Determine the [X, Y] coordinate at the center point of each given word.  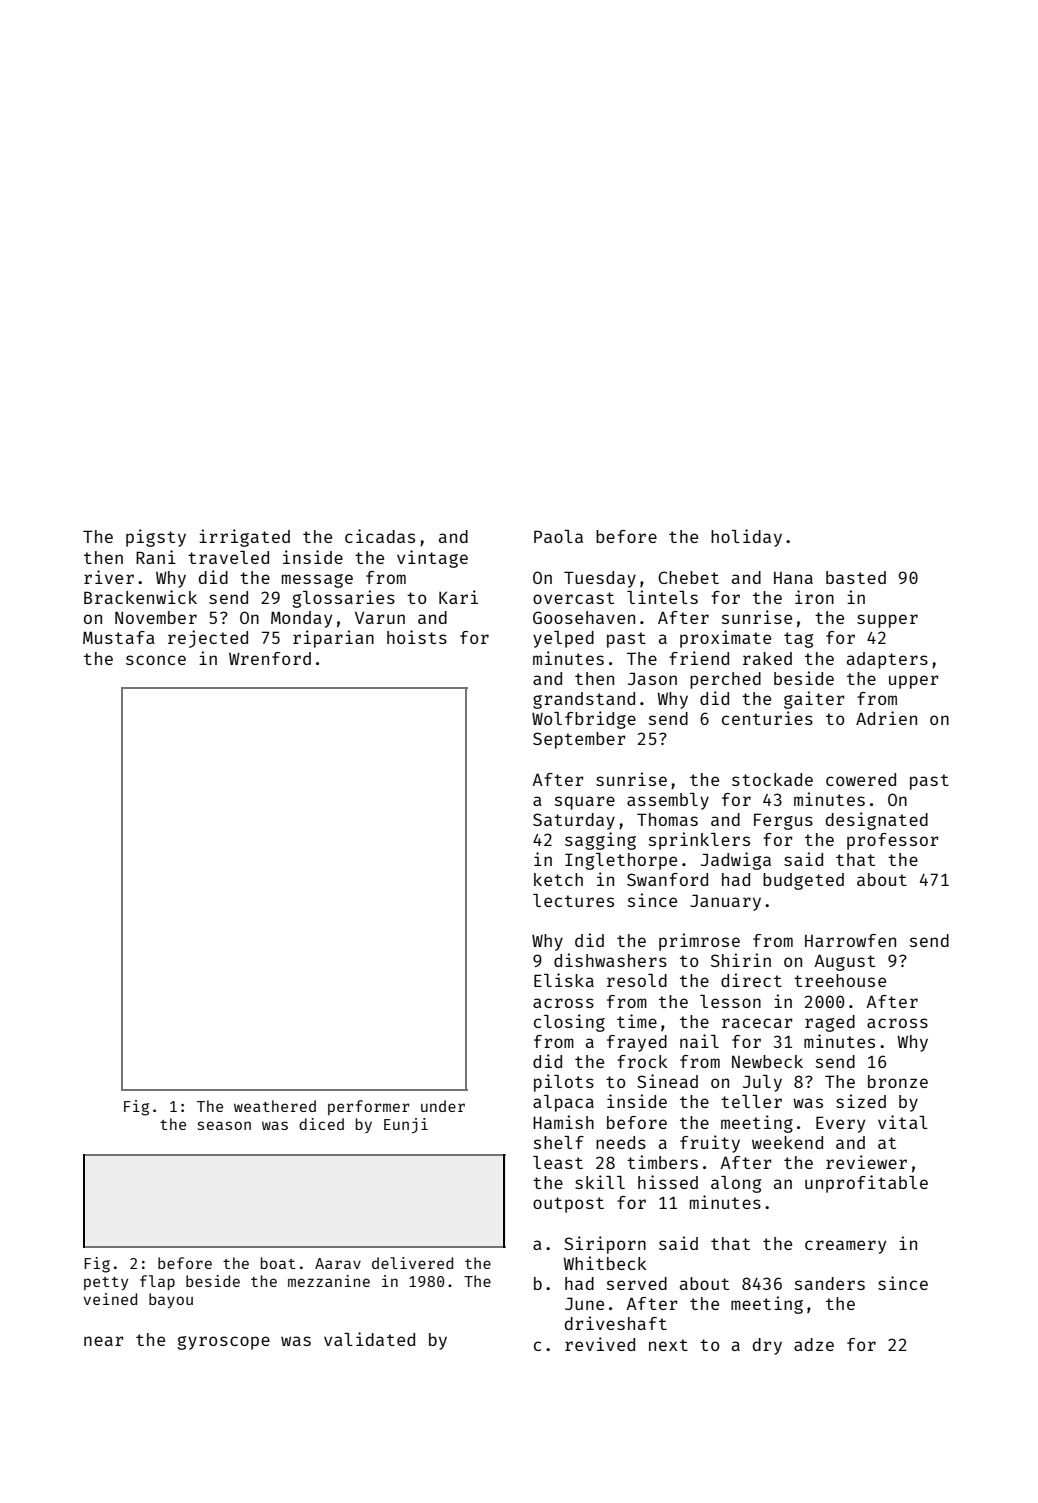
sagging [600, 841]
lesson [730, 1001]
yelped [563, 639]
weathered [275, 1106]
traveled [228, 557]
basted [856, 577]
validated [369, 1339]
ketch [558, 879]
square [585, 803]
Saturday [574, 821]
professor [893, 841]
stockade [772, 779]
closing [569, 1023]
